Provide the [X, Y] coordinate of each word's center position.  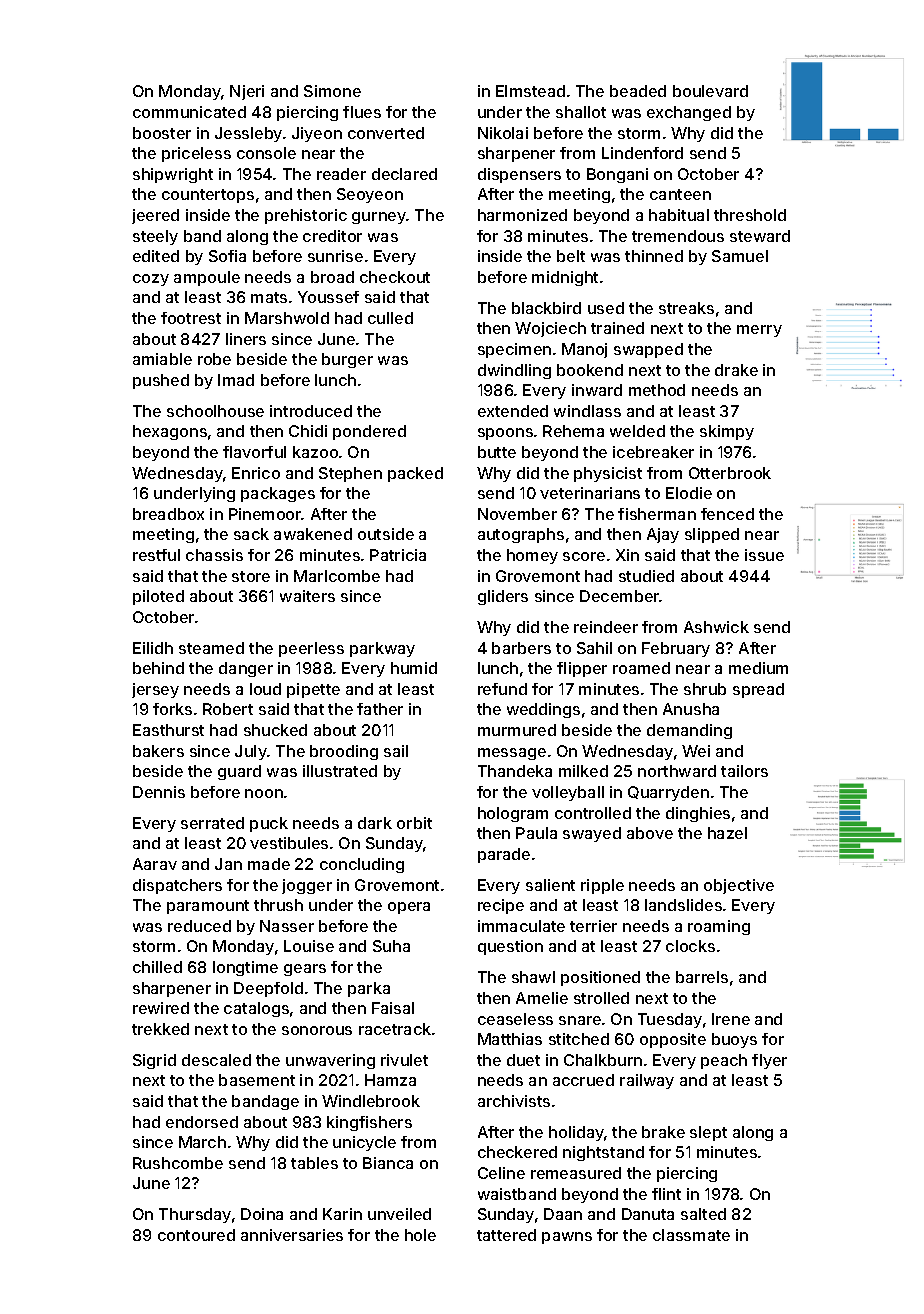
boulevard [710, 91]
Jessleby [248, 134]
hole [420, 1235]
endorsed [202, 1122]
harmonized [522, 215]
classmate [691, 1235]
